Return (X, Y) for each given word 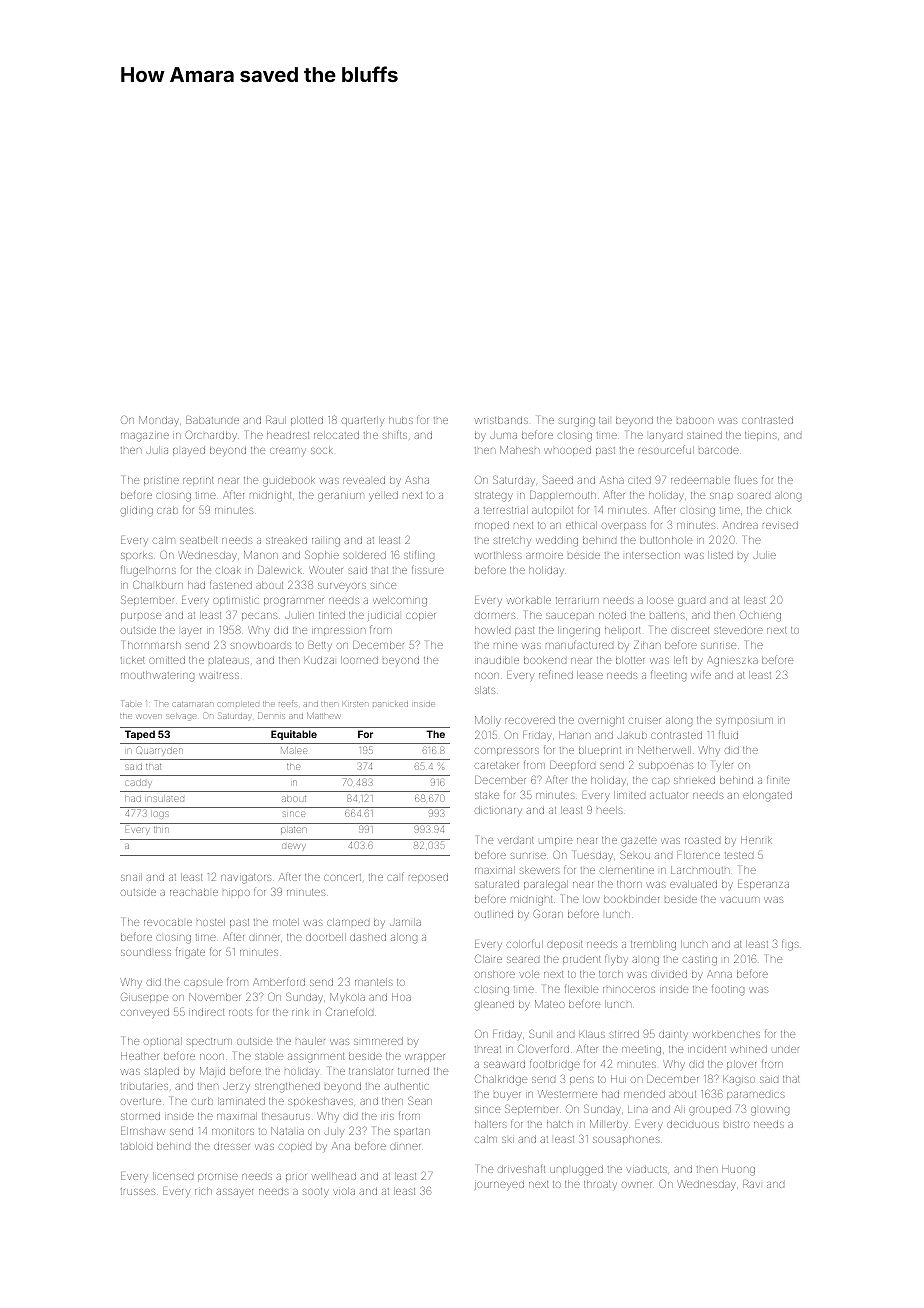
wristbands (501, 420)
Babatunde (212, 420)
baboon (695, 420)
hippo (236, 894)
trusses (138, 1191)
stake (487, 795)
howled (492, 630)
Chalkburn (158, 584)
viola (344, 1191)
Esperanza (763, 885)
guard (691, 602)
